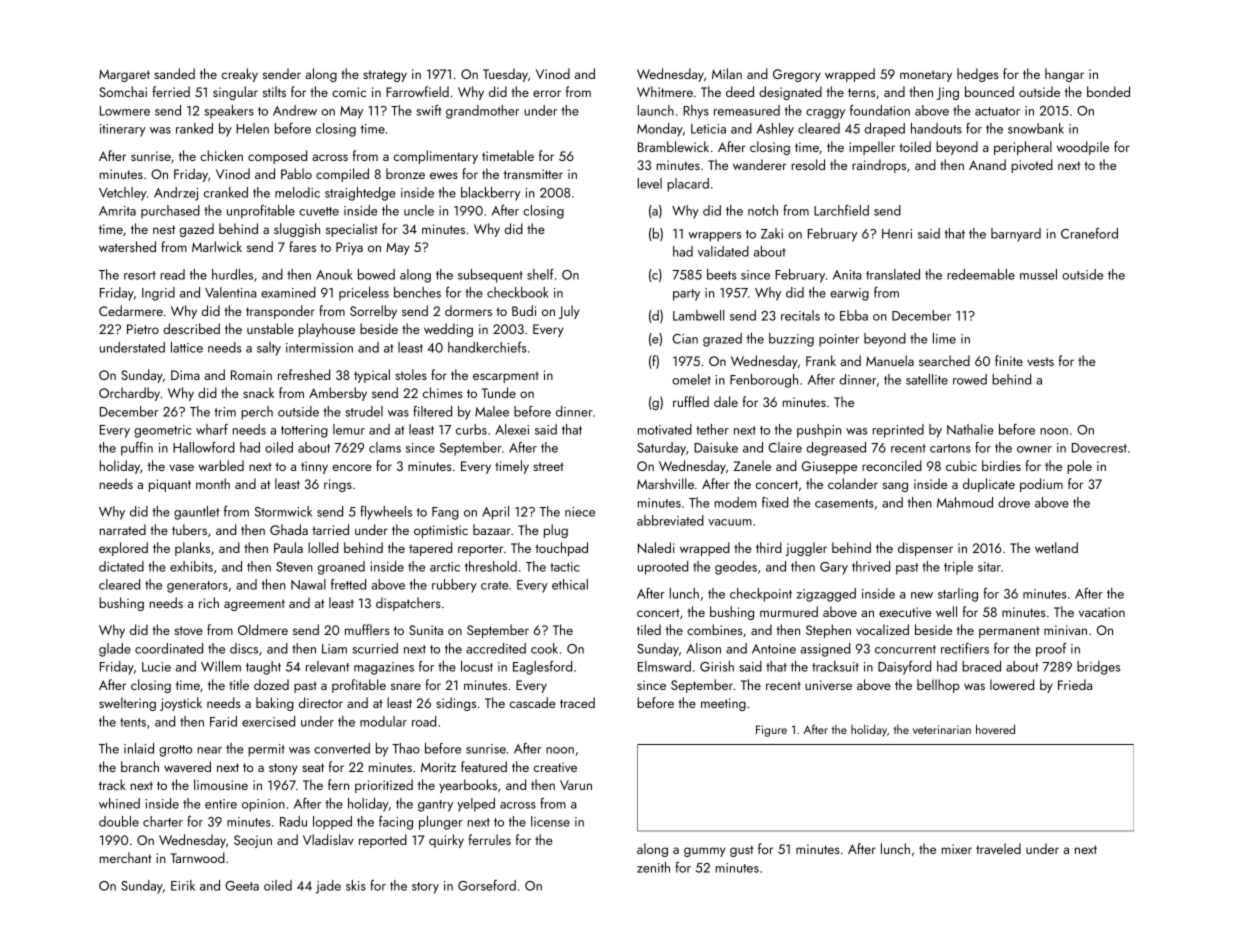 This screenshot has width=1233, height=952. I want to click on crate, so click(494, 585).
